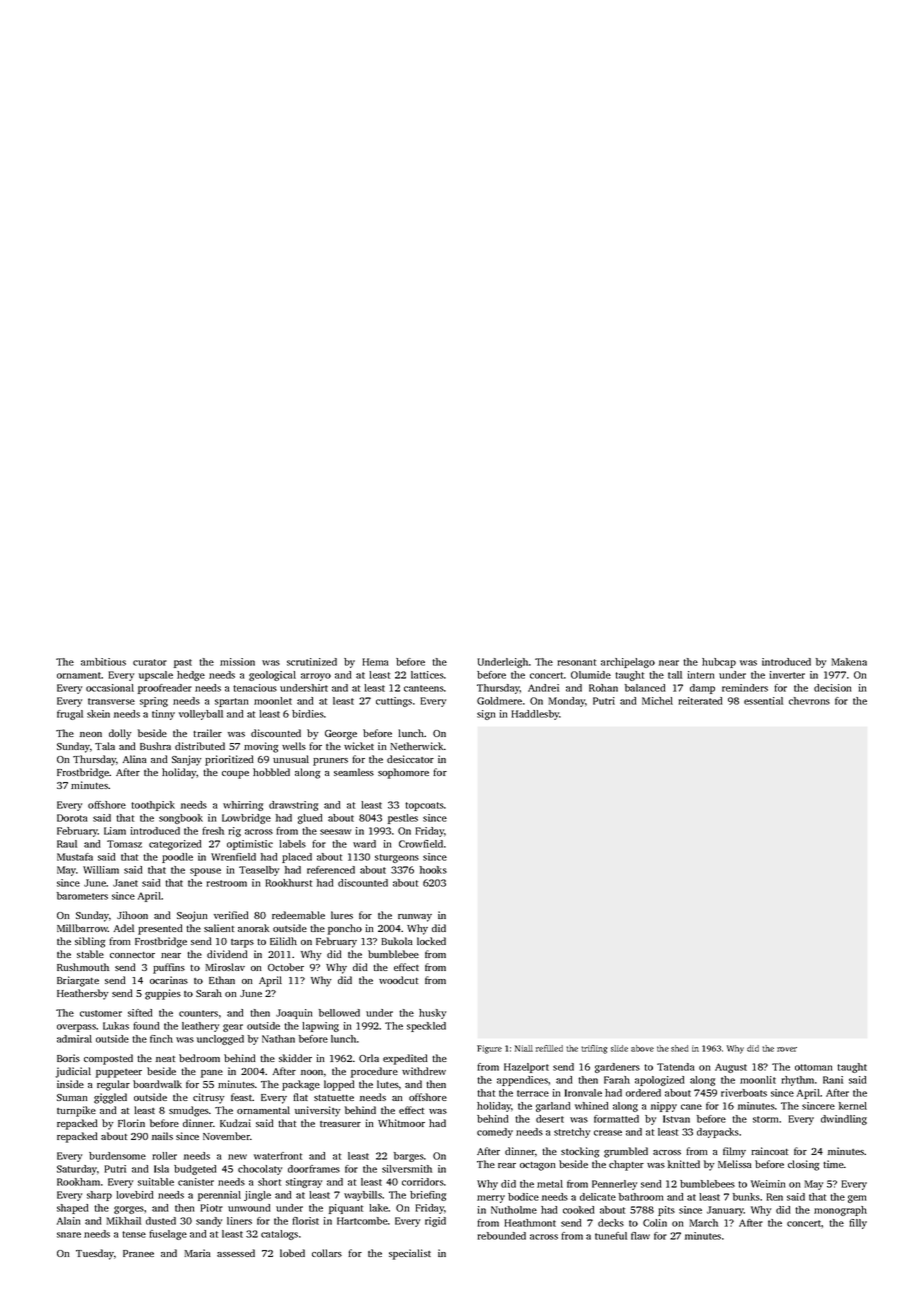 This screenshot has width=924, height=1308. I want to click on hooks, so click(433, 870).
